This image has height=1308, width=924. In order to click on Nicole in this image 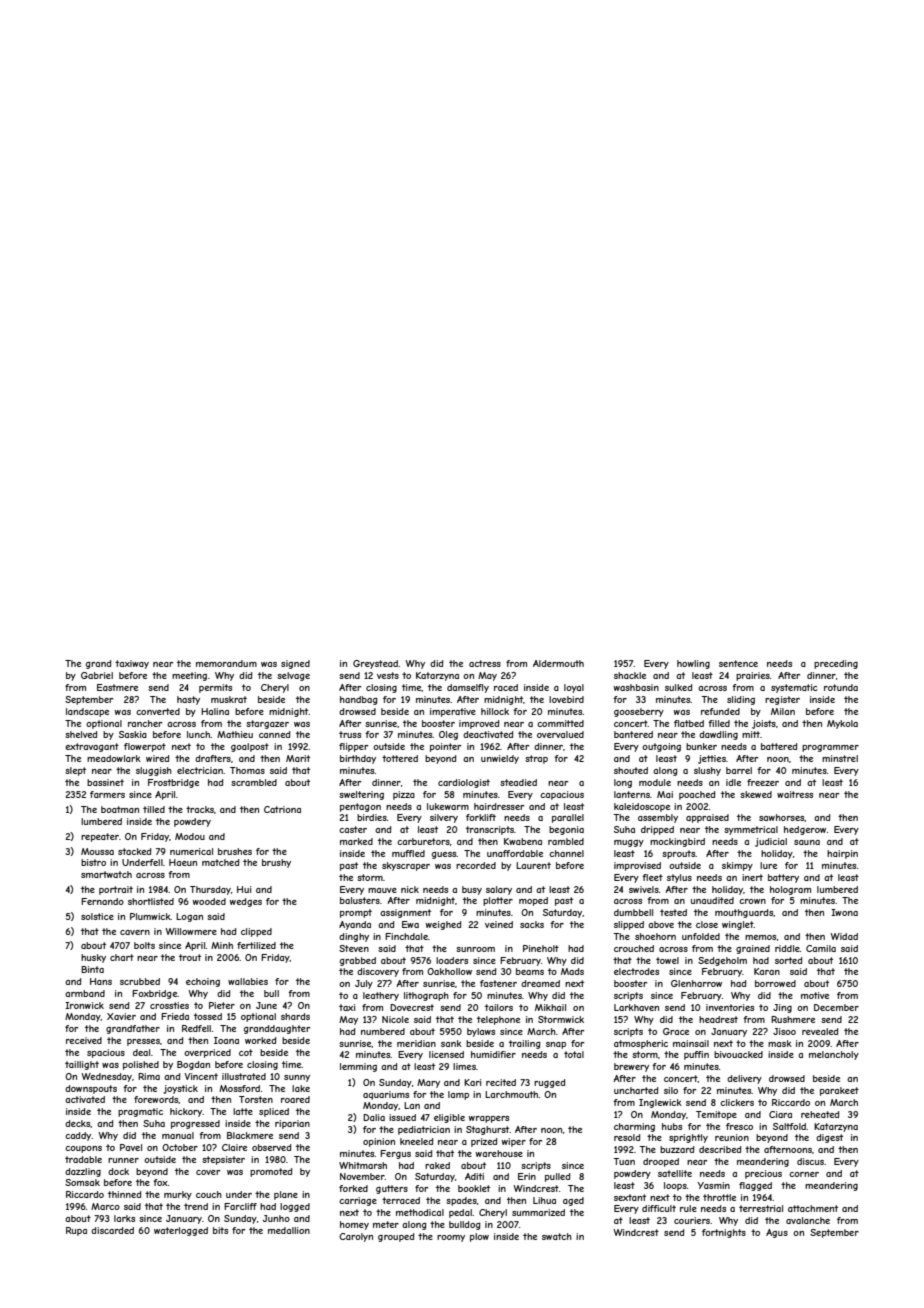, I will do `click(395, 1019)`.
